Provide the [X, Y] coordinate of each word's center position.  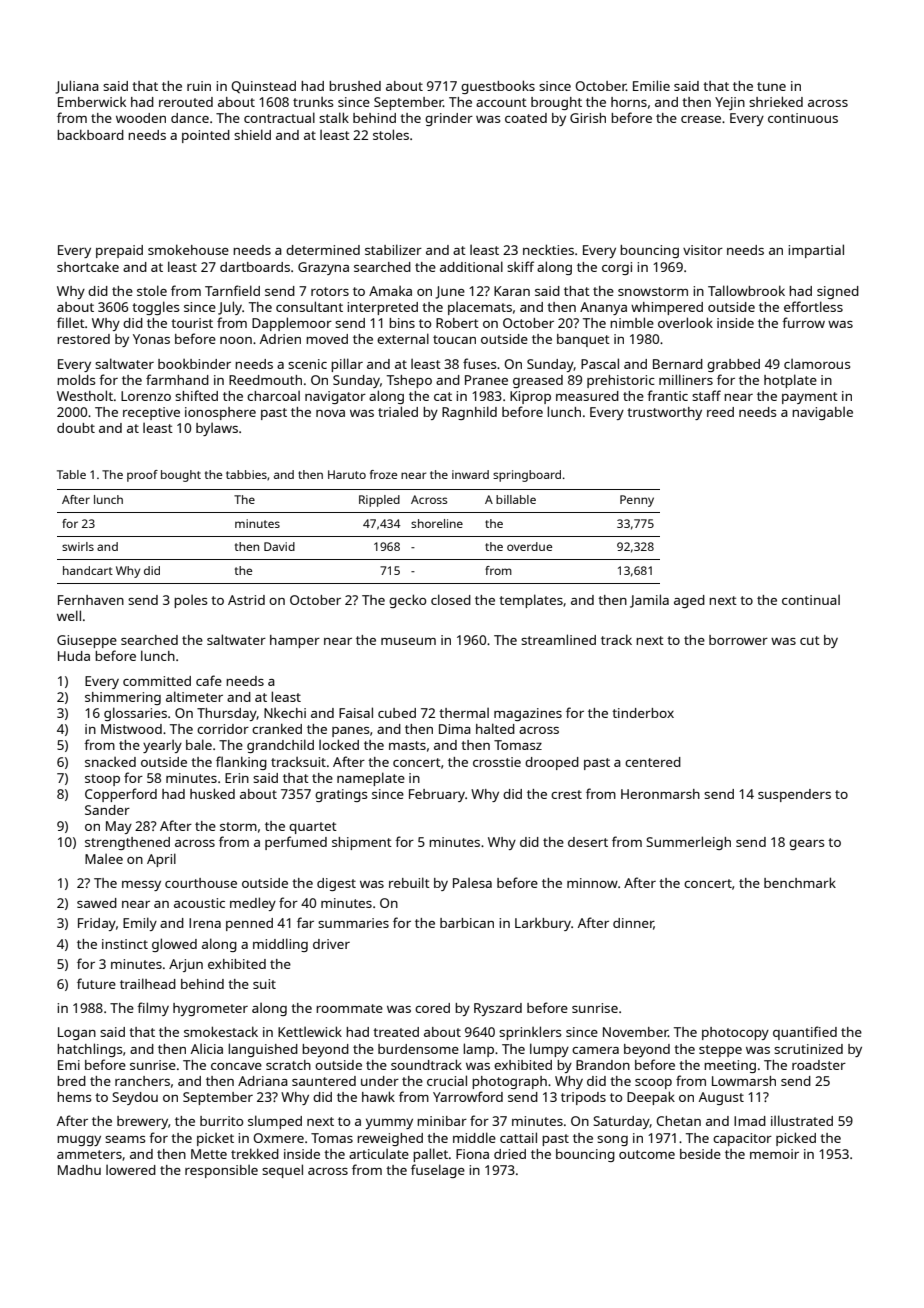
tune [771, 86]
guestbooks [498, 87]
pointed [206, 136]
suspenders [794, 795]
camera [595, 1050]
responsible [221, 1171]
